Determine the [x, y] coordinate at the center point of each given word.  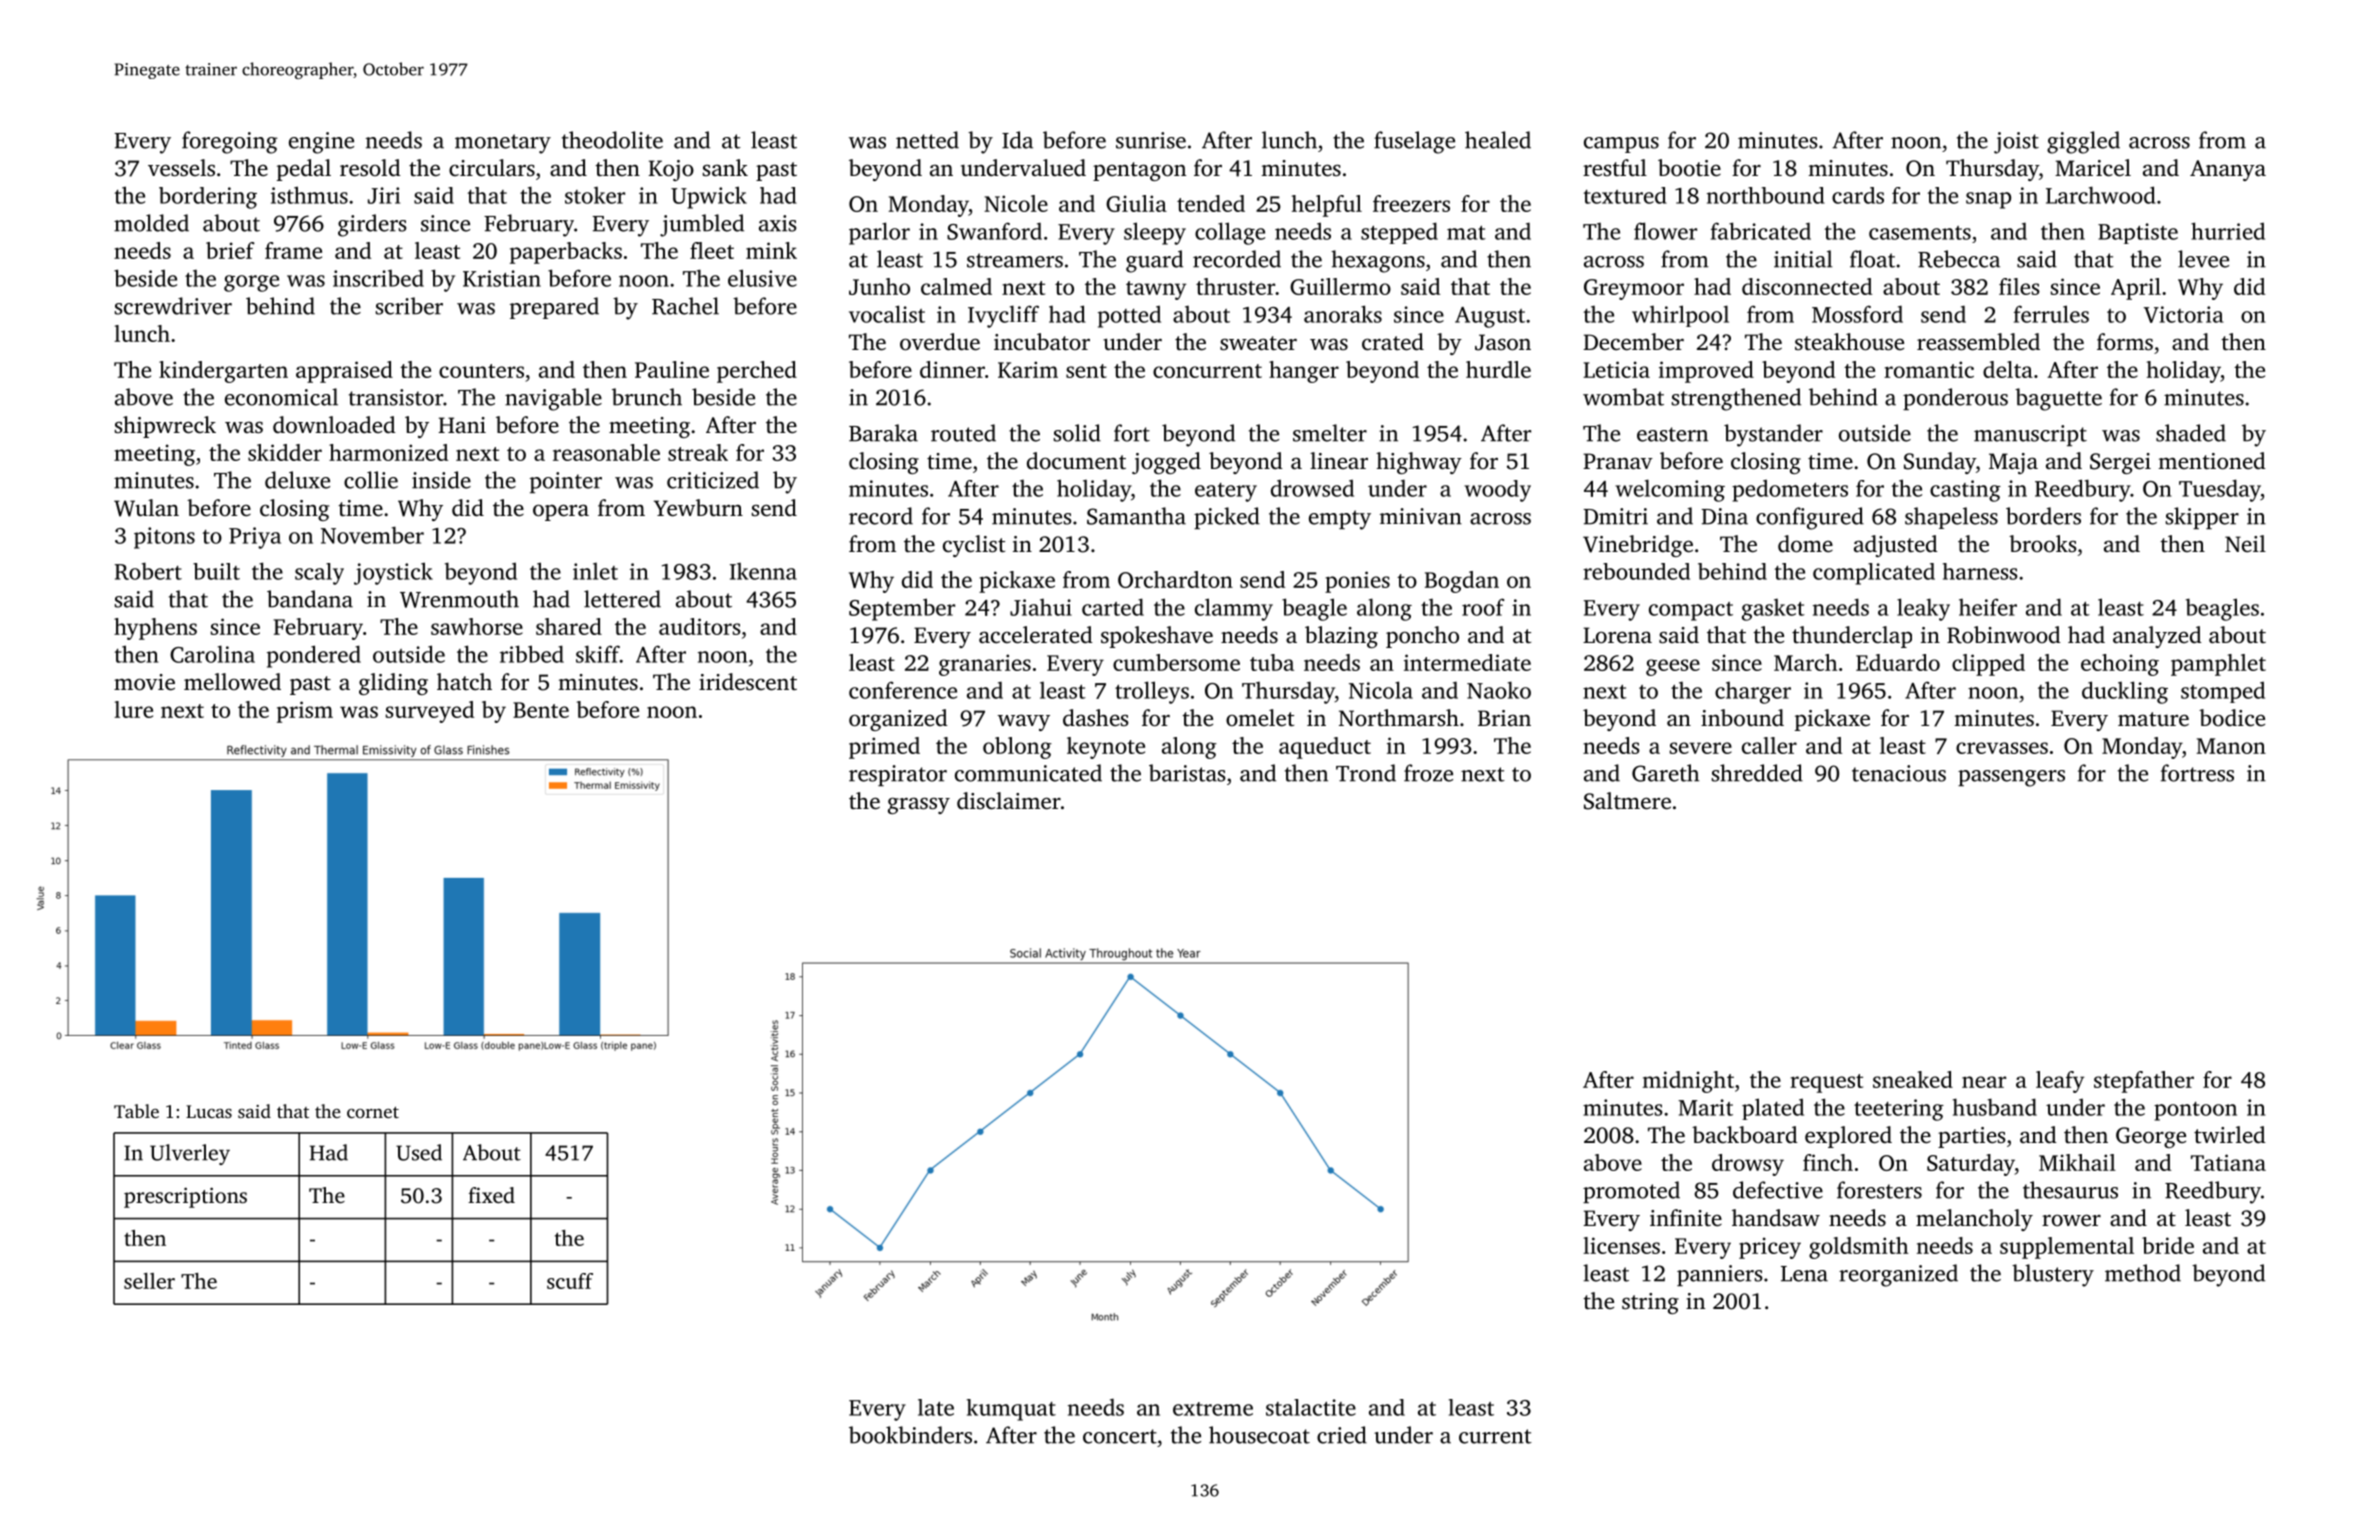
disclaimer [1009, 801]
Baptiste [2138, 233]
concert [1120, 1436]
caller [1769, 745]
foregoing [230, 142]
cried [1342, 1435]
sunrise [1151, 140]
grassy [919, 805]
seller [149, 1281]
